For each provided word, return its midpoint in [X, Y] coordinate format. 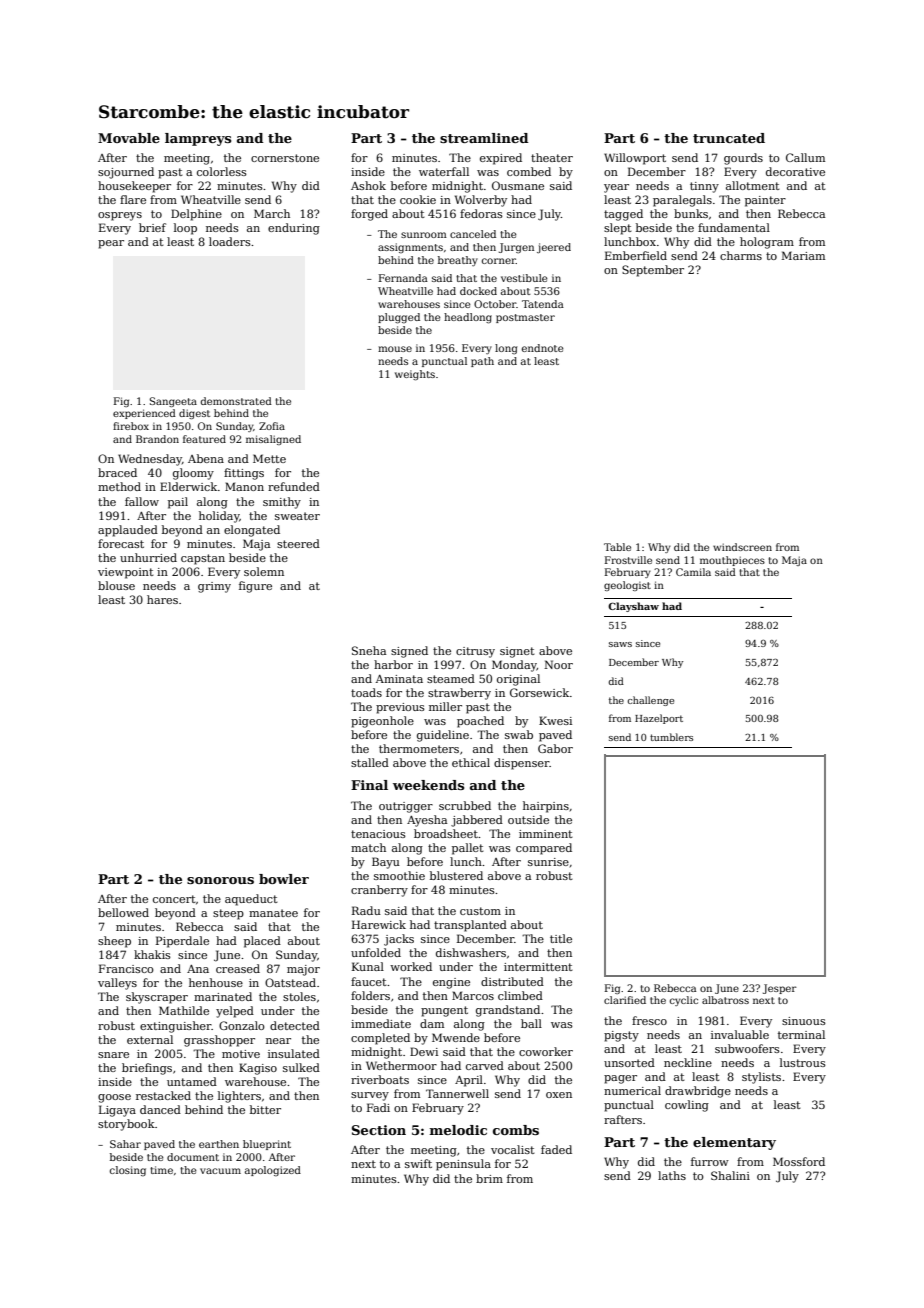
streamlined [484, 138]
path [482, 362]
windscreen [742, 547]
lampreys [198, 139]
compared [544, 849]
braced [117, 472]
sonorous [220, 880]
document [193, 1157]
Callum [805, 157]
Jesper [780, 989]
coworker [546, 1051]
